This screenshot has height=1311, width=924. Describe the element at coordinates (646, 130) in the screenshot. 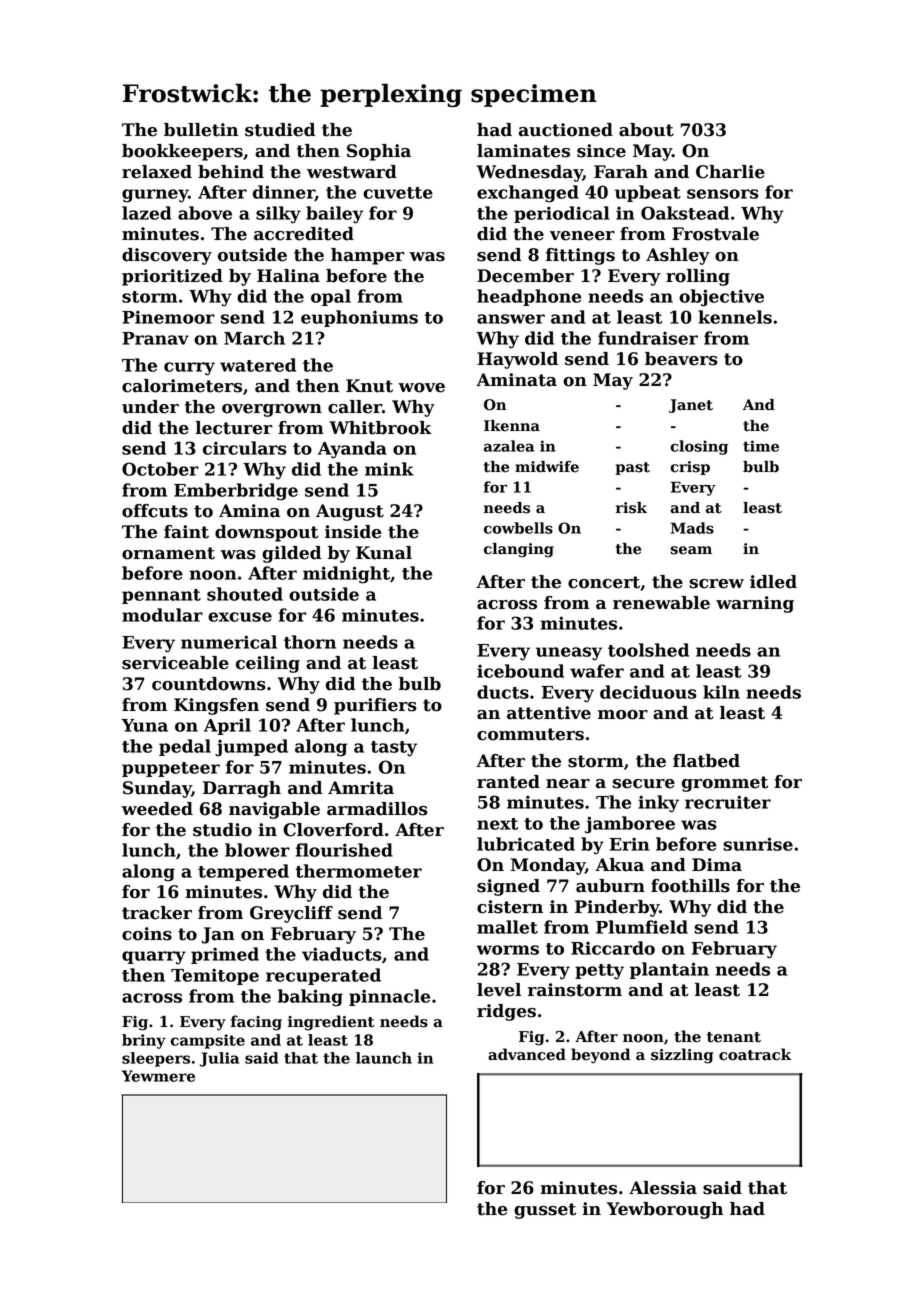

I see `about` at that location.
